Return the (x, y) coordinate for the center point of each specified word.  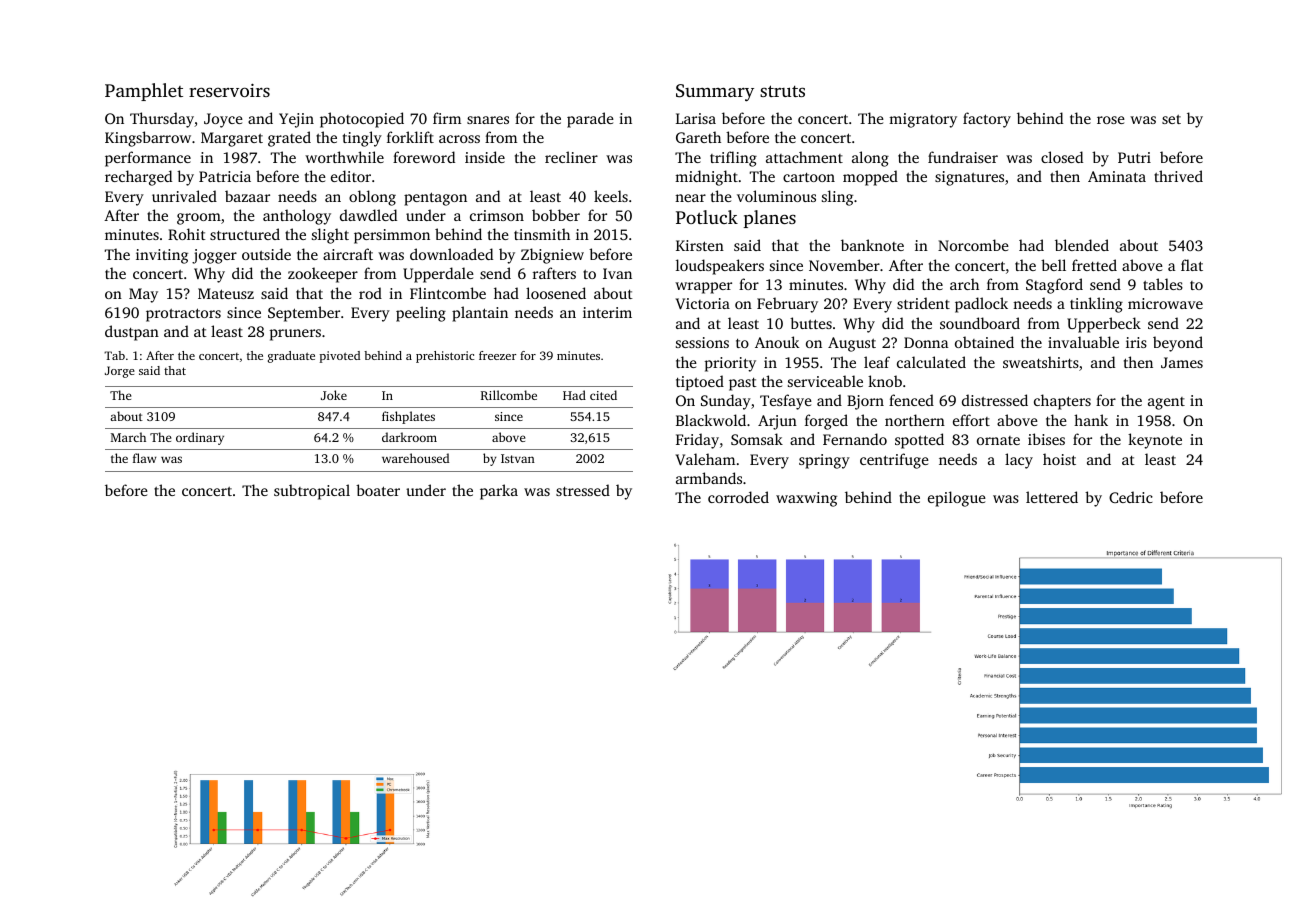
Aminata (1117, 176)
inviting (162, 256)
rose (1111, 120)
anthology (297, 217)
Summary (715, 92)
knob (885, 381)
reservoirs (229, 90)
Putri (1134, 157)
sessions (702, 342)
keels (611, 196)
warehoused (415, 458)
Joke (334, 395)
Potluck (707, 217)
